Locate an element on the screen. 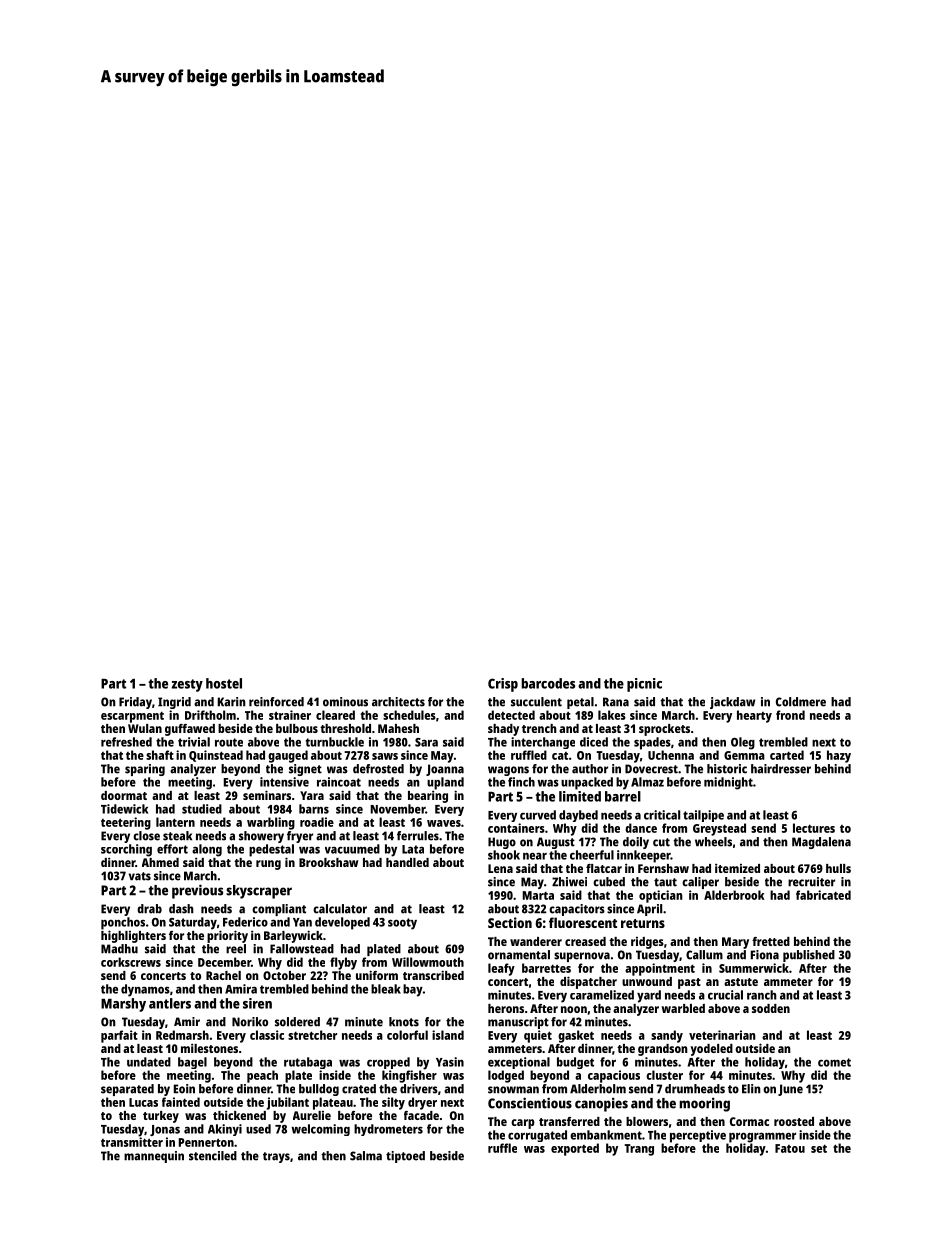  mannequin is located at coordinates (154, 1157).
